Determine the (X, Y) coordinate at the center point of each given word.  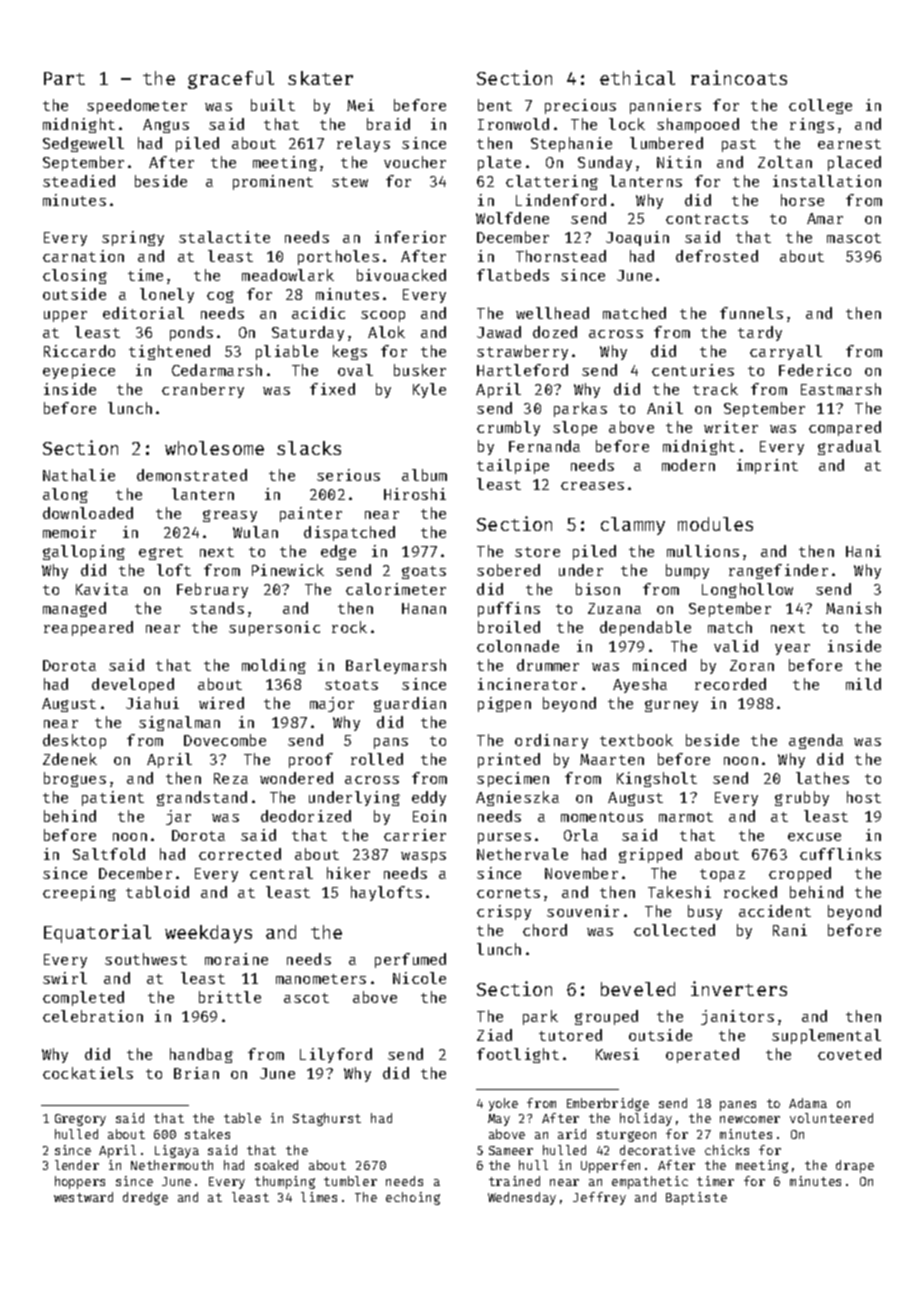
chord (545, 930)
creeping (79, 893)
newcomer (750, 1119)
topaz (722, 875)
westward (83, 1197)
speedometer (137, 106)
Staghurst (327, 1119)
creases (592, 486)
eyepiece (79, 371)
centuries (693, 370)
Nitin (679, 162)
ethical (637, 77)
